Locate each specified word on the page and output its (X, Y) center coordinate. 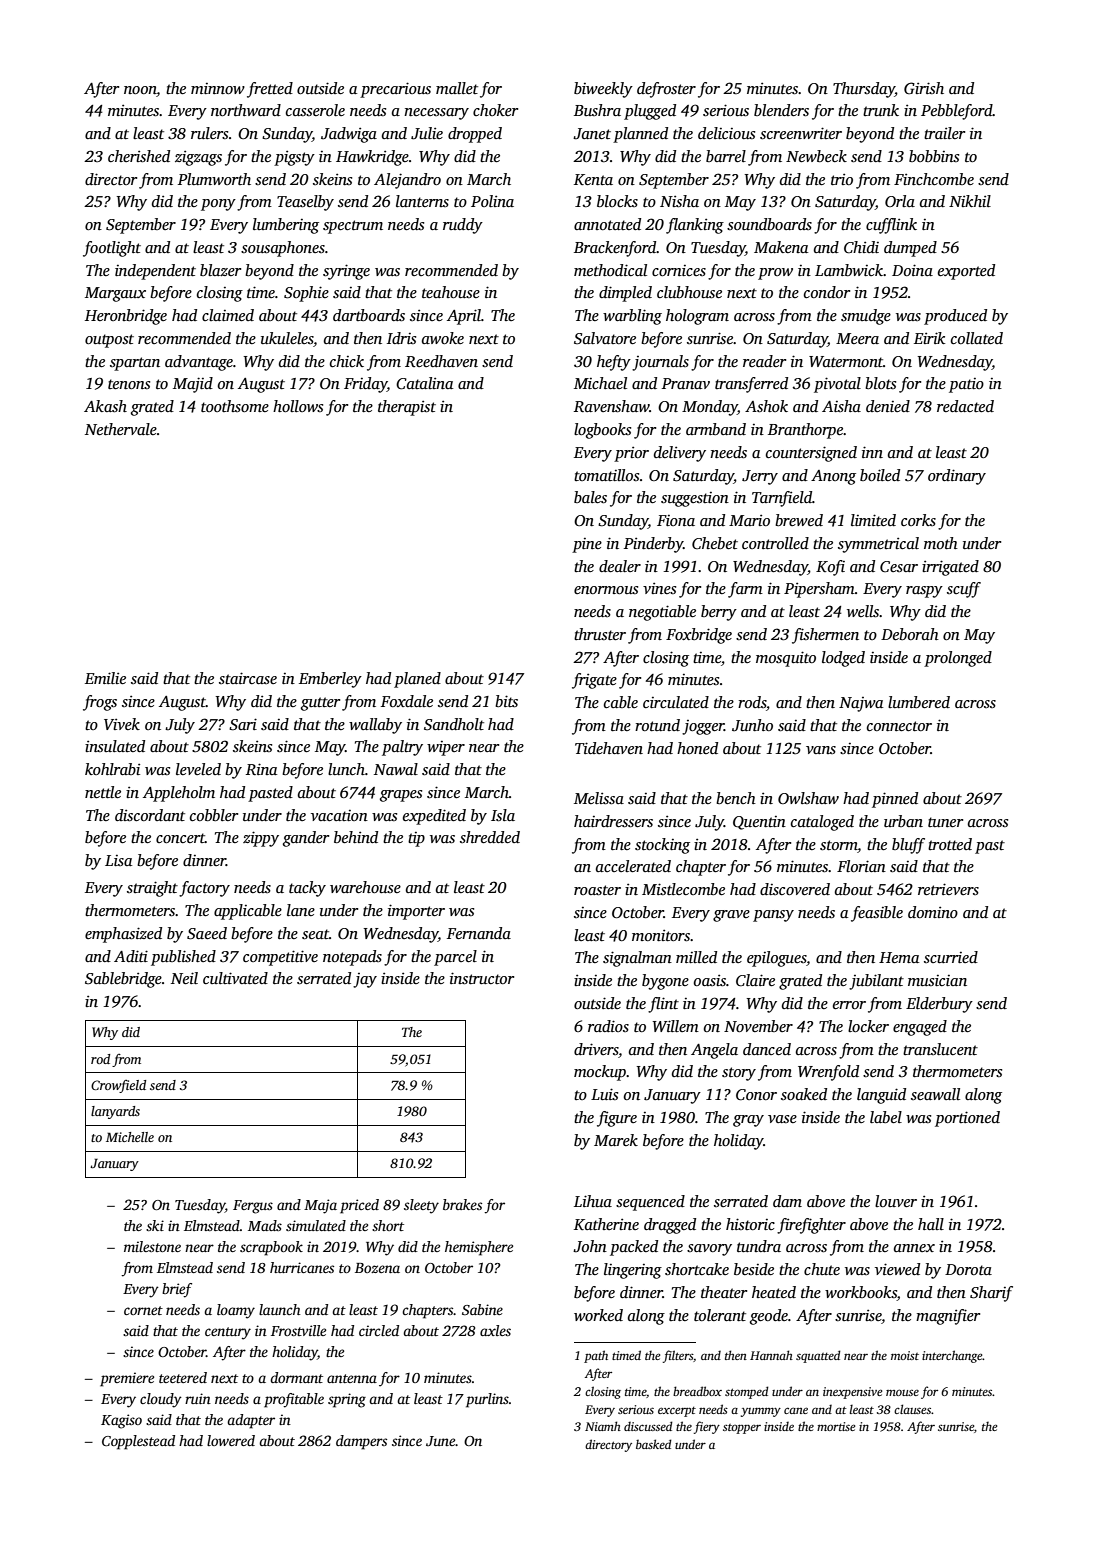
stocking (662, 846)
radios (608, 1026)
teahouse (451, 292)
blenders (781, 110)
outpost (109, 341)
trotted (950, 844)
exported (966, 272)
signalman (637, 959)
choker (495, 110)
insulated (115, 746)
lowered (231, 1440)
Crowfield (118, 1086)
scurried (951, 957)
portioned (967, 1119)
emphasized (123, 935)
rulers (209, 133)
